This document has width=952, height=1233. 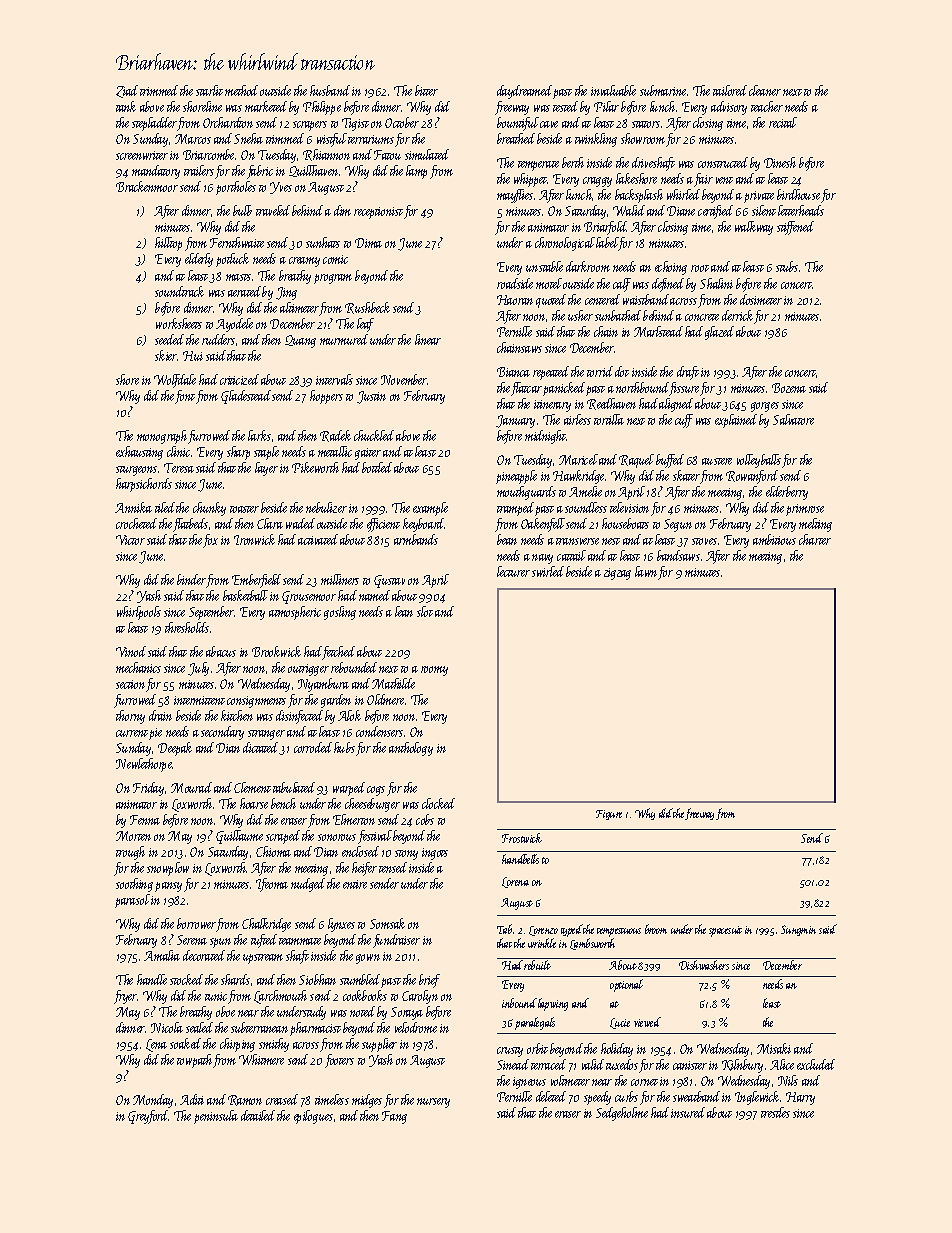 What do you see at coordinates (209, 90) in the document?
I see `starlit` at bounding box center [209, 90].
